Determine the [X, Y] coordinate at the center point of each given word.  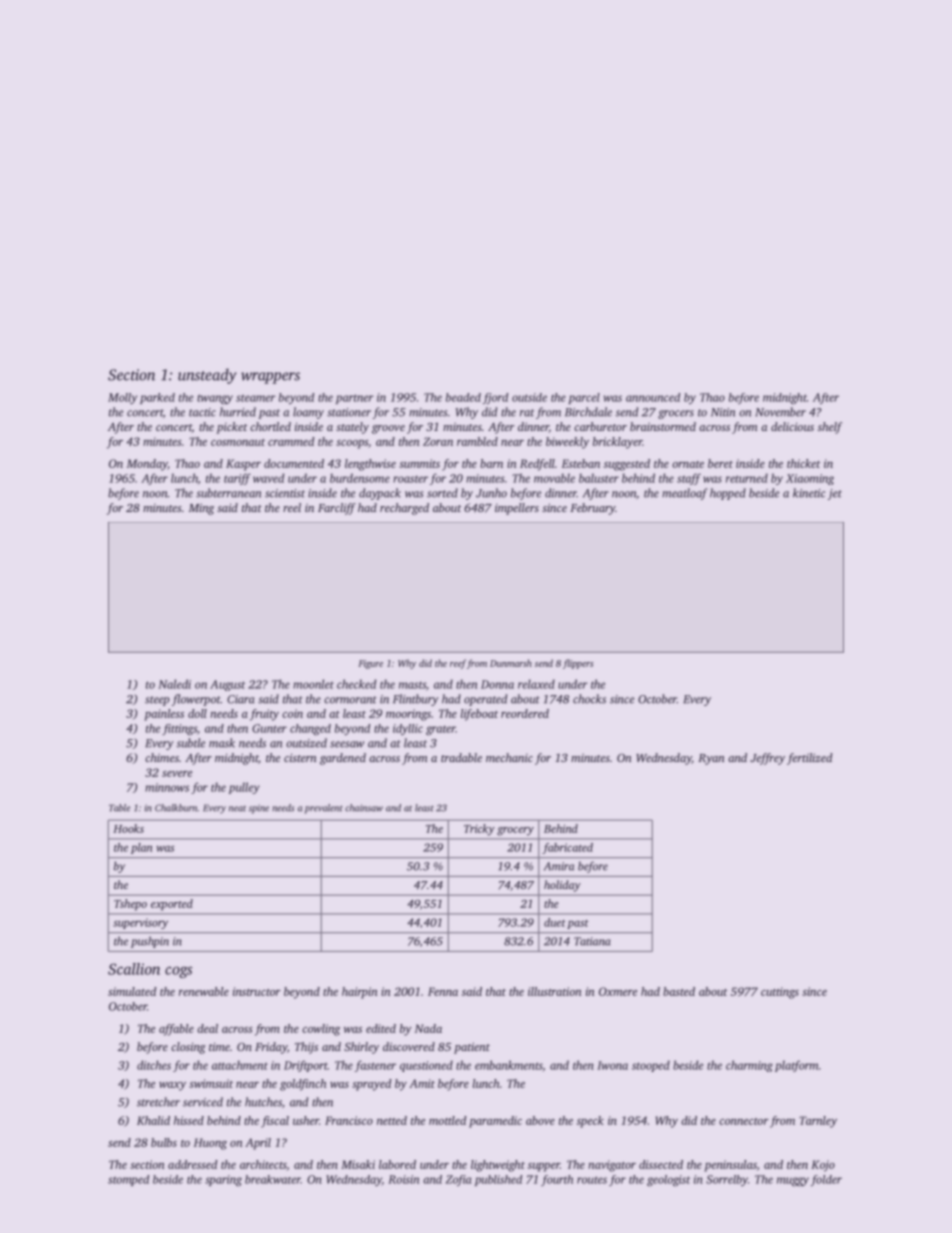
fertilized [810, 759]
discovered [409, 1046]
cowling [321, 1030]
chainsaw [364, 808]
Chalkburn [176, 808]
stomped [128, 1180]
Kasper [243, 465]
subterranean [228, 493]
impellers [517, 509]
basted [679, 991]
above [540, 1120]
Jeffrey [767, 759]
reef [458, 664]
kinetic [809, 493]
